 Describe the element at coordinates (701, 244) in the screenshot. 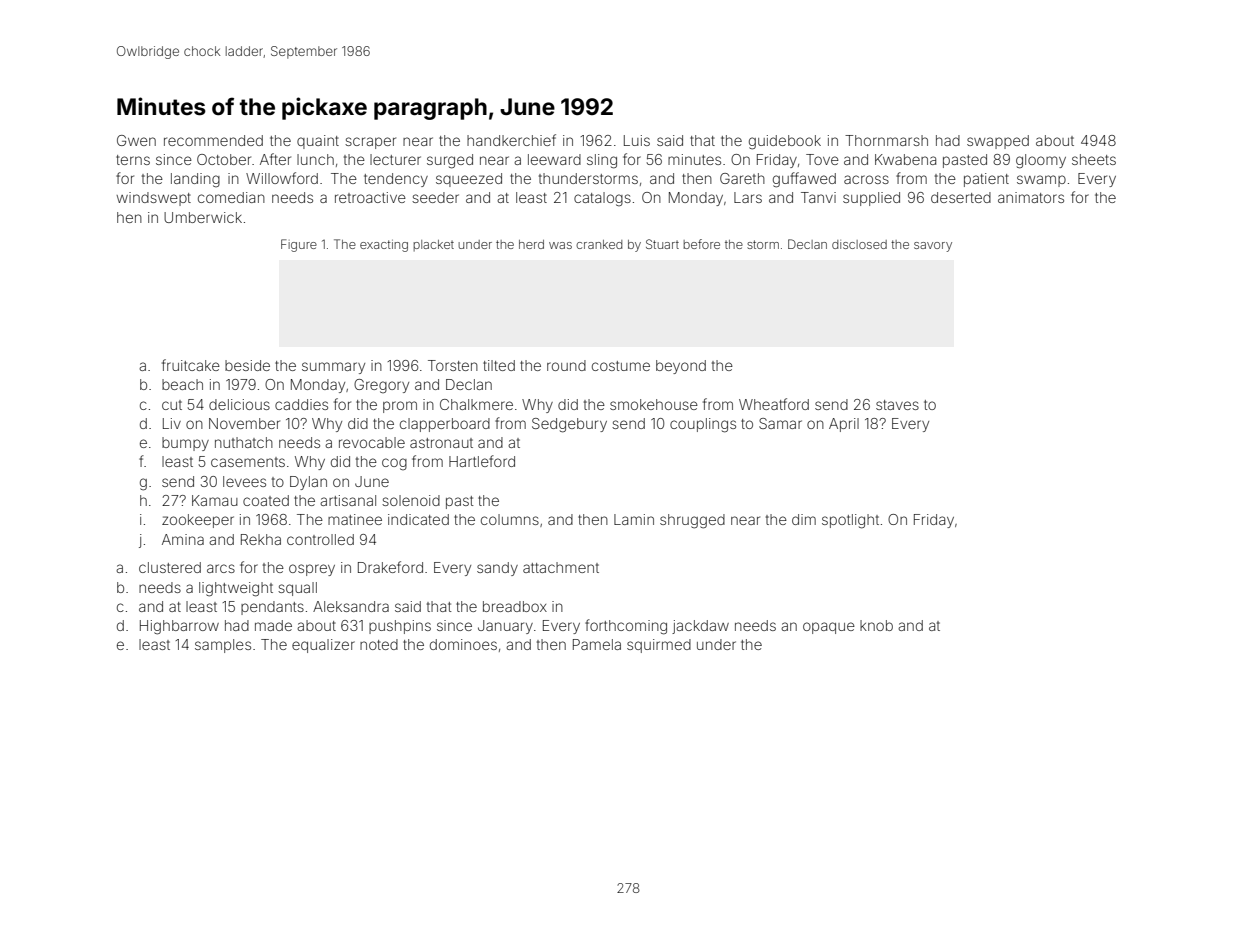

I see `before` at that location.
